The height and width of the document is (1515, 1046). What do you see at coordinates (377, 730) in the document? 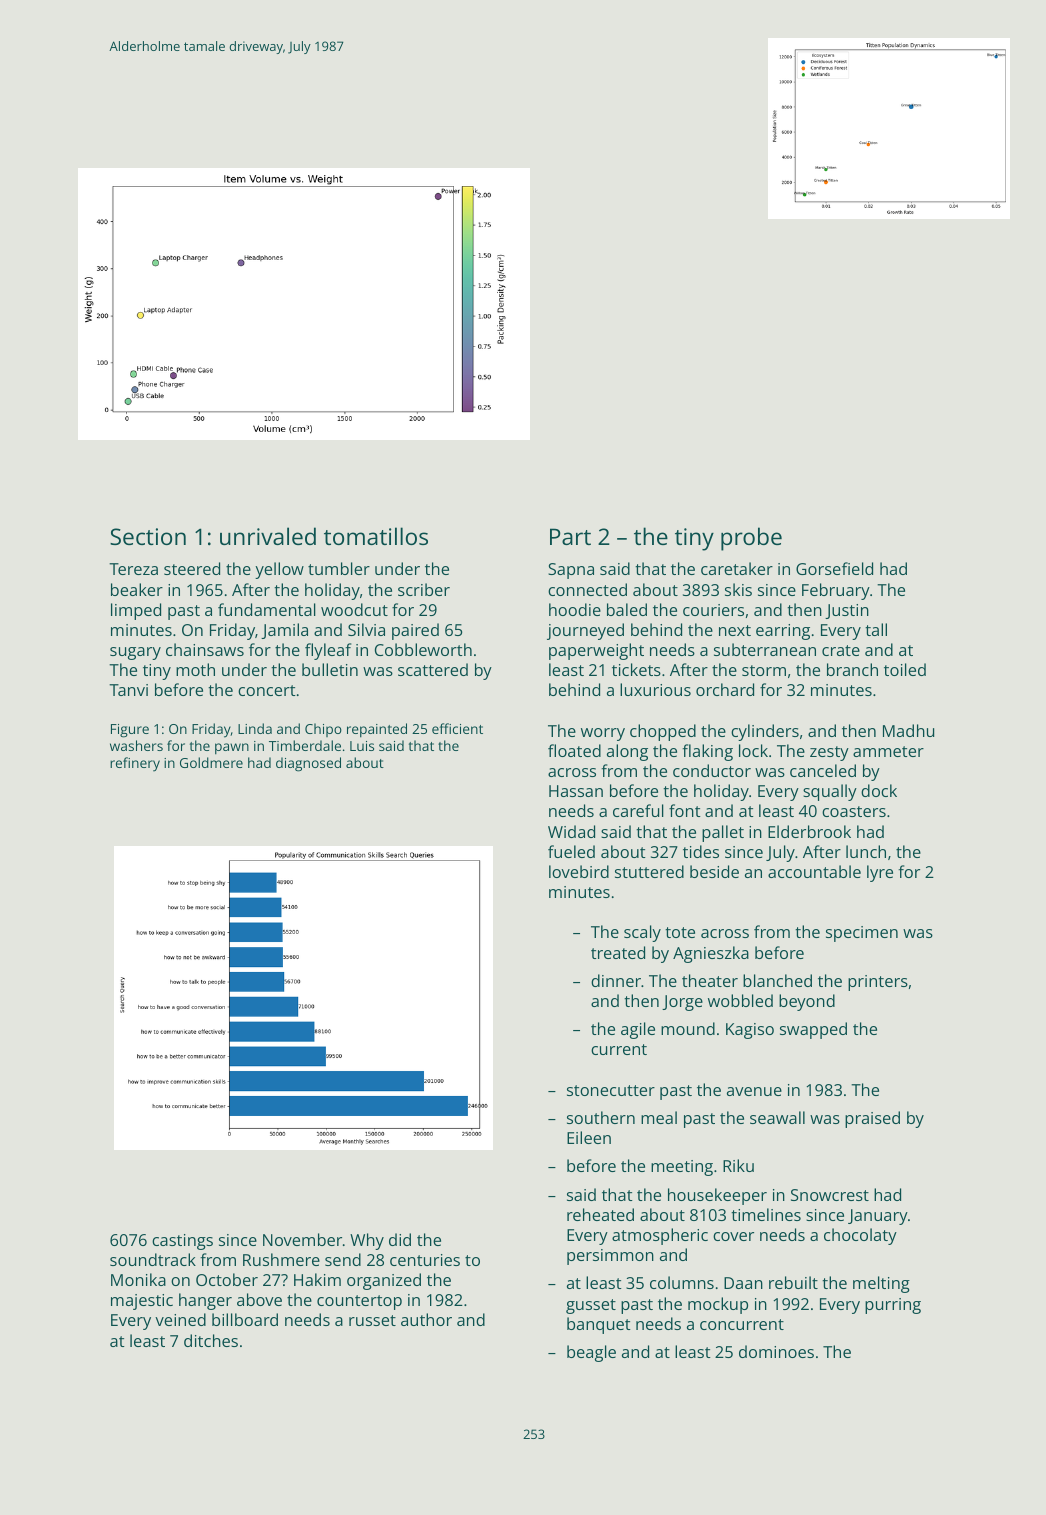
I see `repainted` at bounding box center [377, 730].
